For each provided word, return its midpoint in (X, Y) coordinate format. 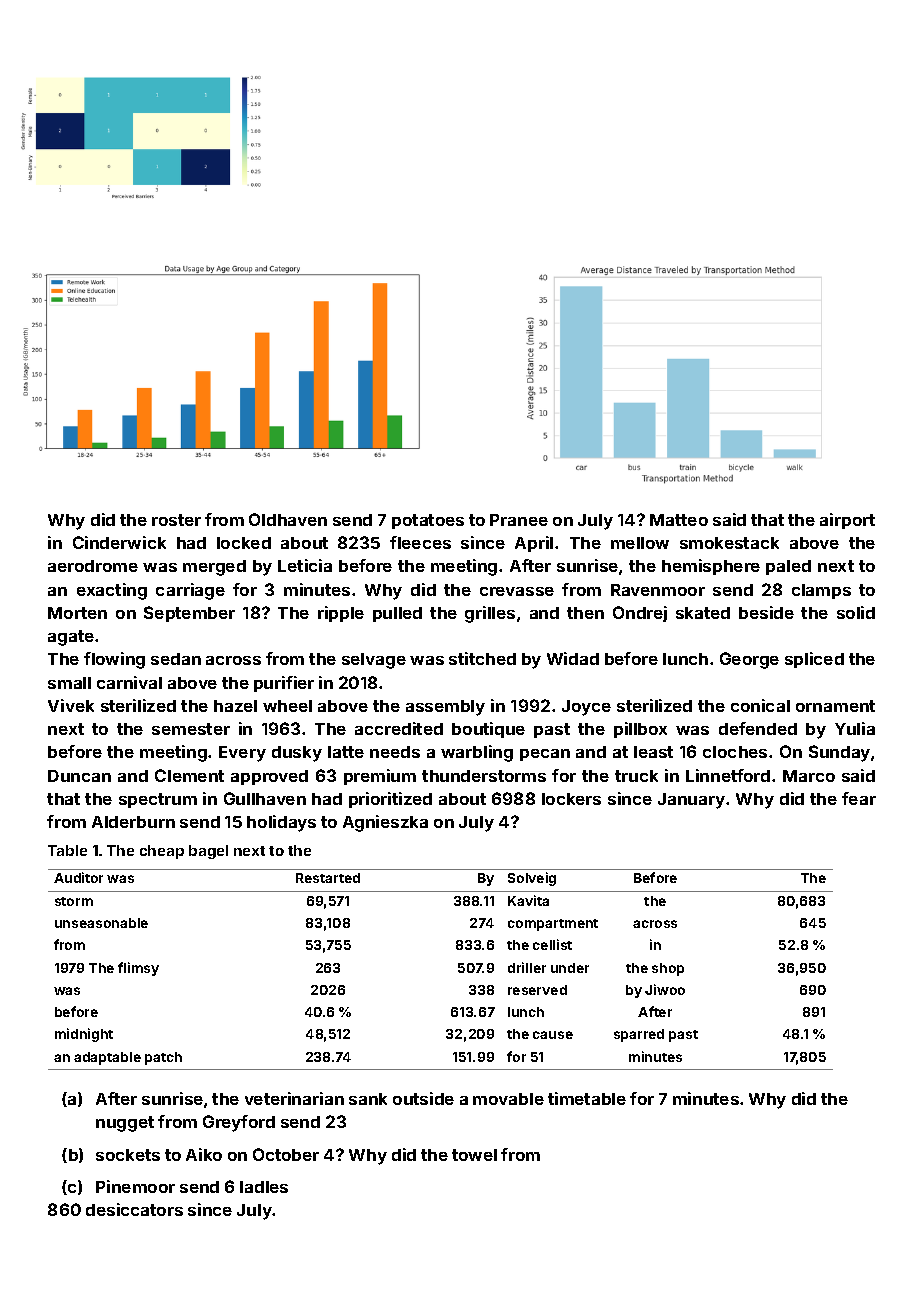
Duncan (79, 776)
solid (856, 612)
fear (859, 798)
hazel (235, 706)
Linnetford (728, 775)
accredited (399, 728)
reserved (537, 990)
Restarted (328, 878)
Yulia (855, 728)
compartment (553, 925)
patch (163, 1058)
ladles (264, 1187)
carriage (190, 591)
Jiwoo (665, 989)
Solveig (532, 879)
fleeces (420, 542)
